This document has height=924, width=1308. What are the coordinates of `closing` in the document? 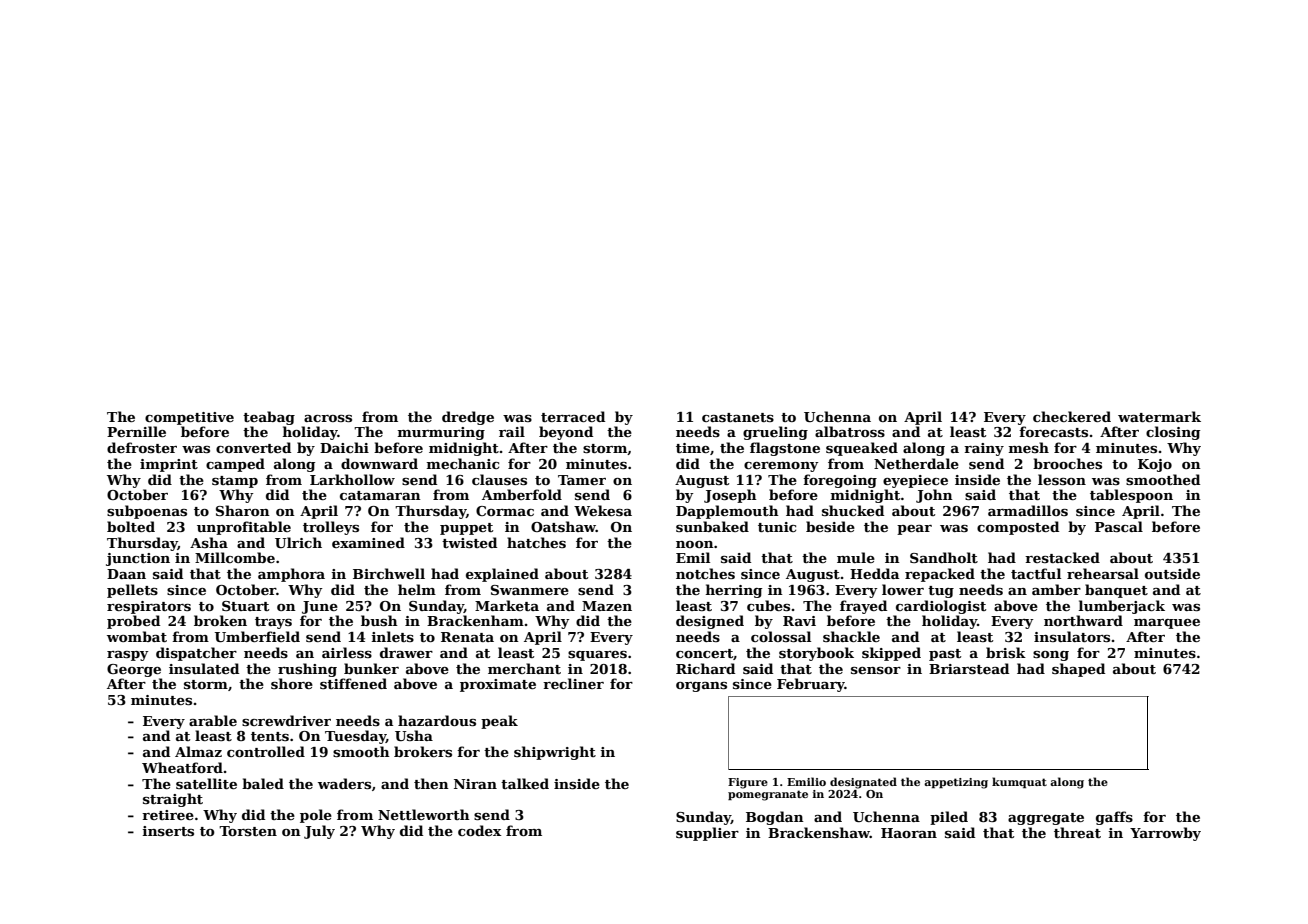 It's located at (1173, 433).
